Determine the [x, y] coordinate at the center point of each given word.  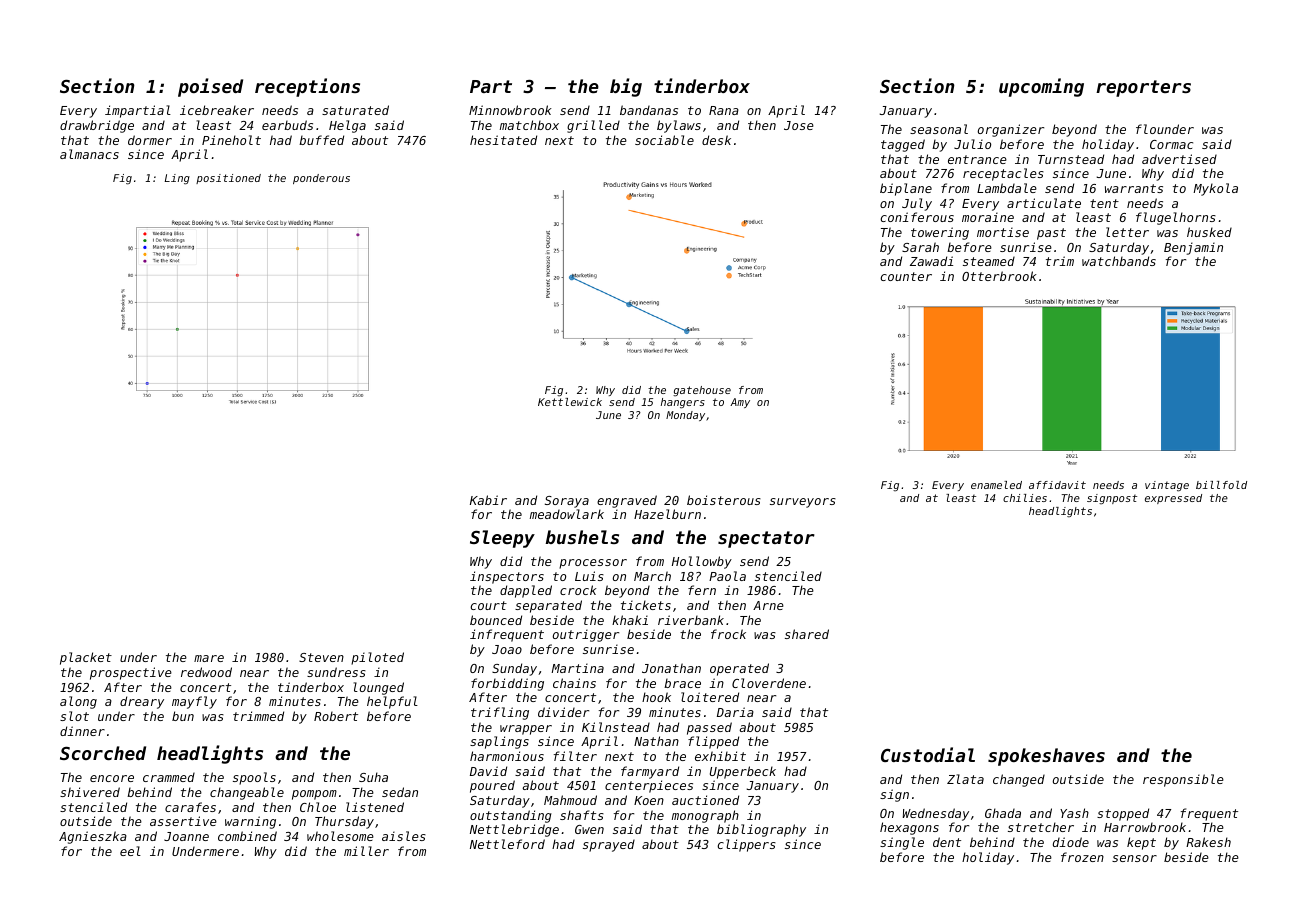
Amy [740, 403]
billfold [1221, 485]
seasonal [939, 129]
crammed [169, 777]
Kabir [488, 500]
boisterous [724, 500]
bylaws [679, 126]
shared [807, 634]
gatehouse [702, 391]
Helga [347, 126]
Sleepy [502, 539]
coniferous [917, 217]
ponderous [321, 179]
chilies [1025, 498]
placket [86, 658]
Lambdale [1007, 188]
